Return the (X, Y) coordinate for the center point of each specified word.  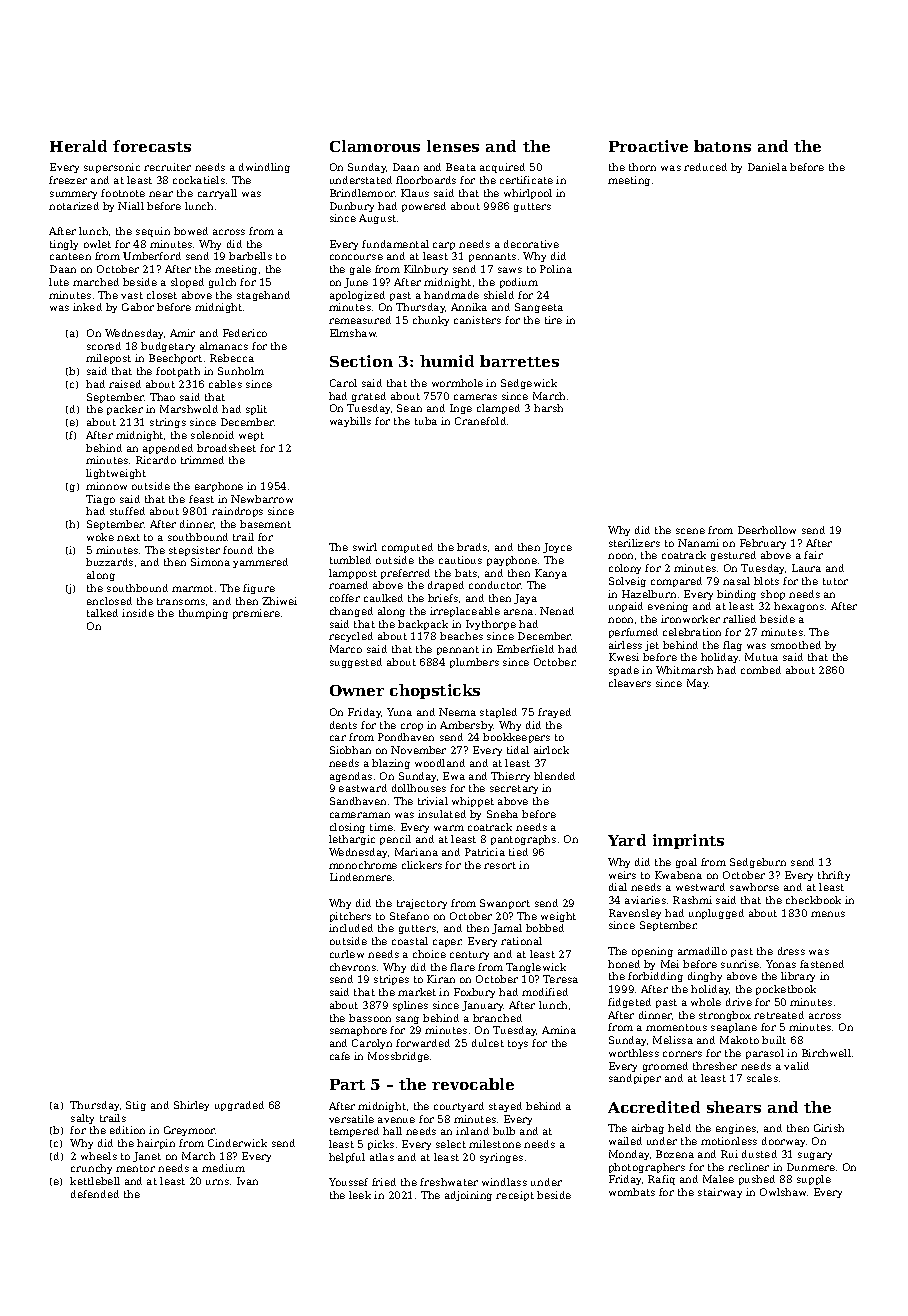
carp (444, 246)
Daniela (767, 167)
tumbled (350, 560)
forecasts (152, 146)
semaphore (358, 1031)
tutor (835, 581)
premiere (256, 614)
